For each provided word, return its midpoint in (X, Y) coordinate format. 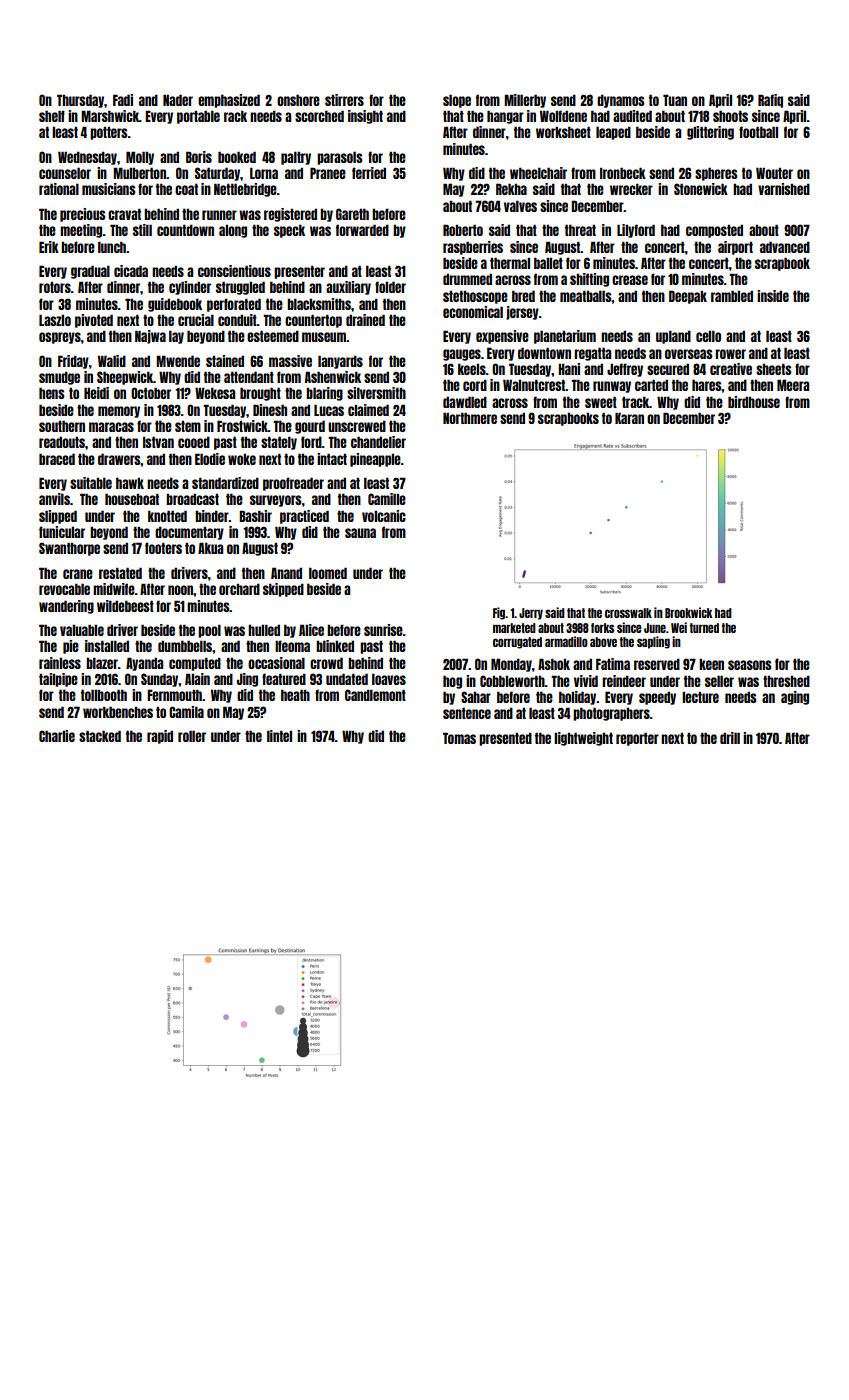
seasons (750, 665)
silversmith (376, 393)
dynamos (621, 101)
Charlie (57, 736)
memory (119, 412)
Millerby (525, 101)
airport (735, 248)
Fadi (123, 100)
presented (505, 739)
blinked (335, 646)
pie (71, 647)
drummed (467, 279)
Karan (629, 418)
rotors (55, 287)
